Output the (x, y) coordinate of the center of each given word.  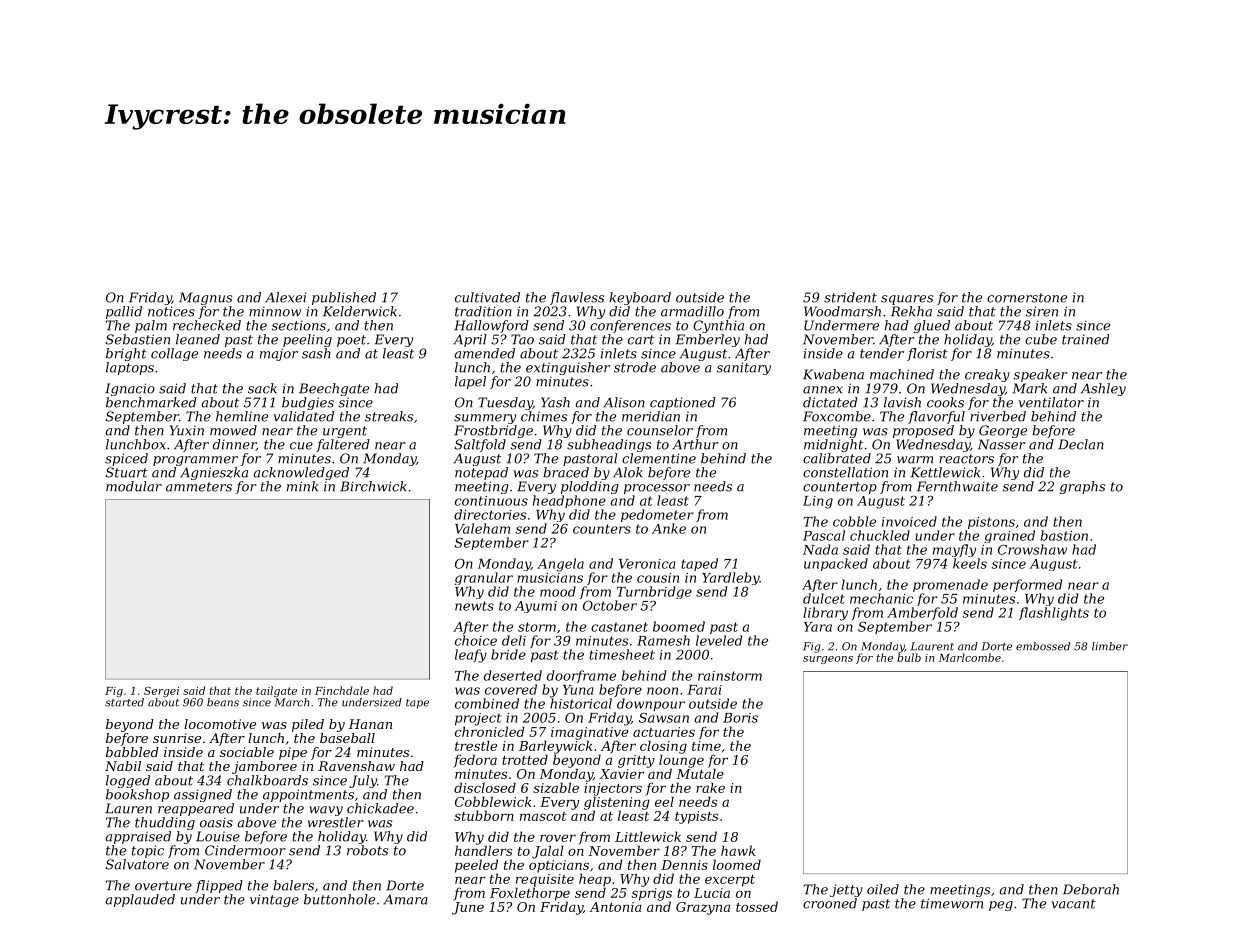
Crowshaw (1032, 549)
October (610, 605)
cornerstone (1027, 298)
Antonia (615, 907)
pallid (124, 312)
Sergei (161, 691)
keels (970, 563)
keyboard (640, 298)
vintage (274, 900)
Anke (669, 528)
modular (134, 486)
